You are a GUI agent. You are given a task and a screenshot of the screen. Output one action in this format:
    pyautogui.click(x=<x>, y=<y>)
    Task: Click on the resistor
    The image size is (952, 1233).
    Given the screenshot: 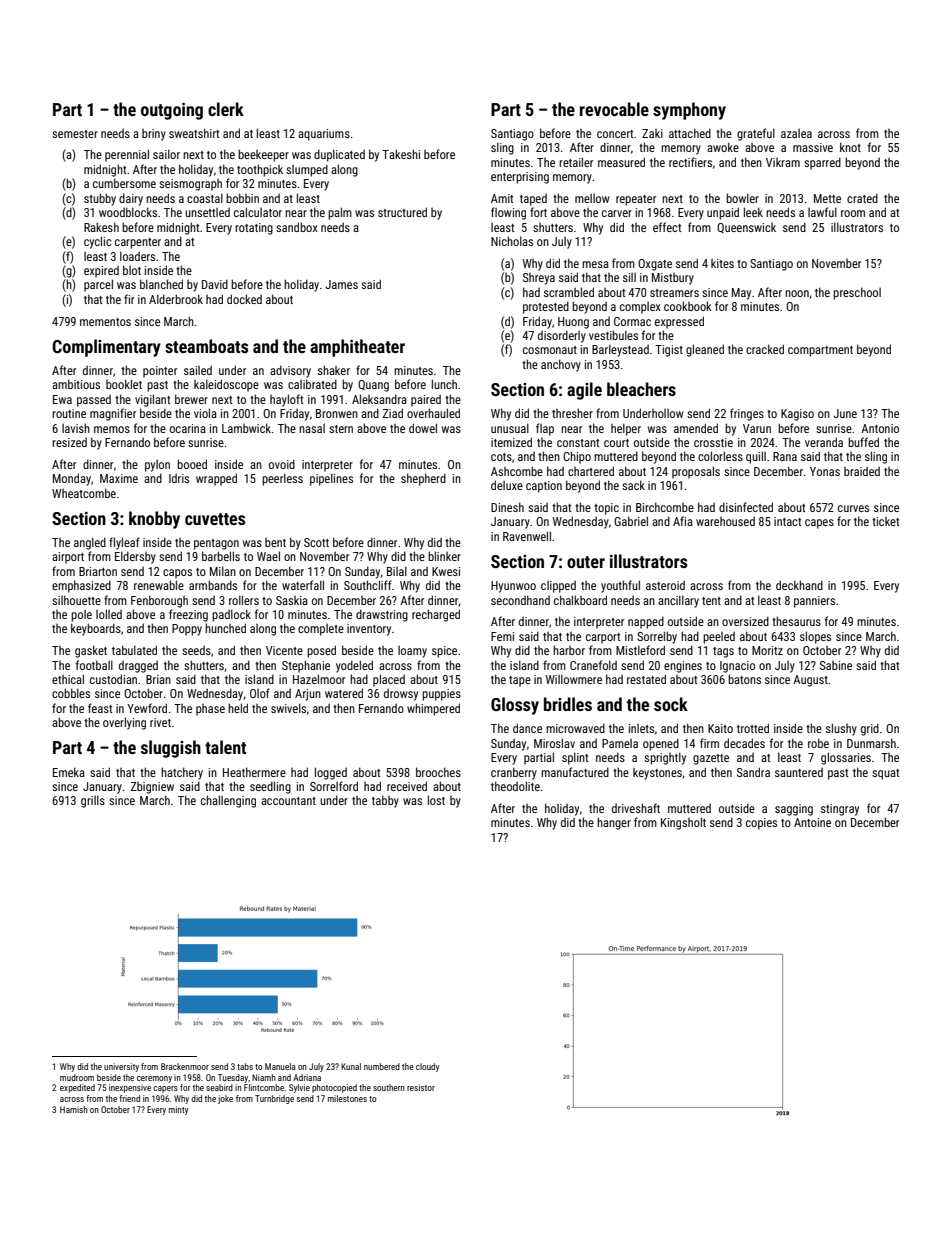 What is the action you would take?
    pyautogui.click(x=421, y=1087)
